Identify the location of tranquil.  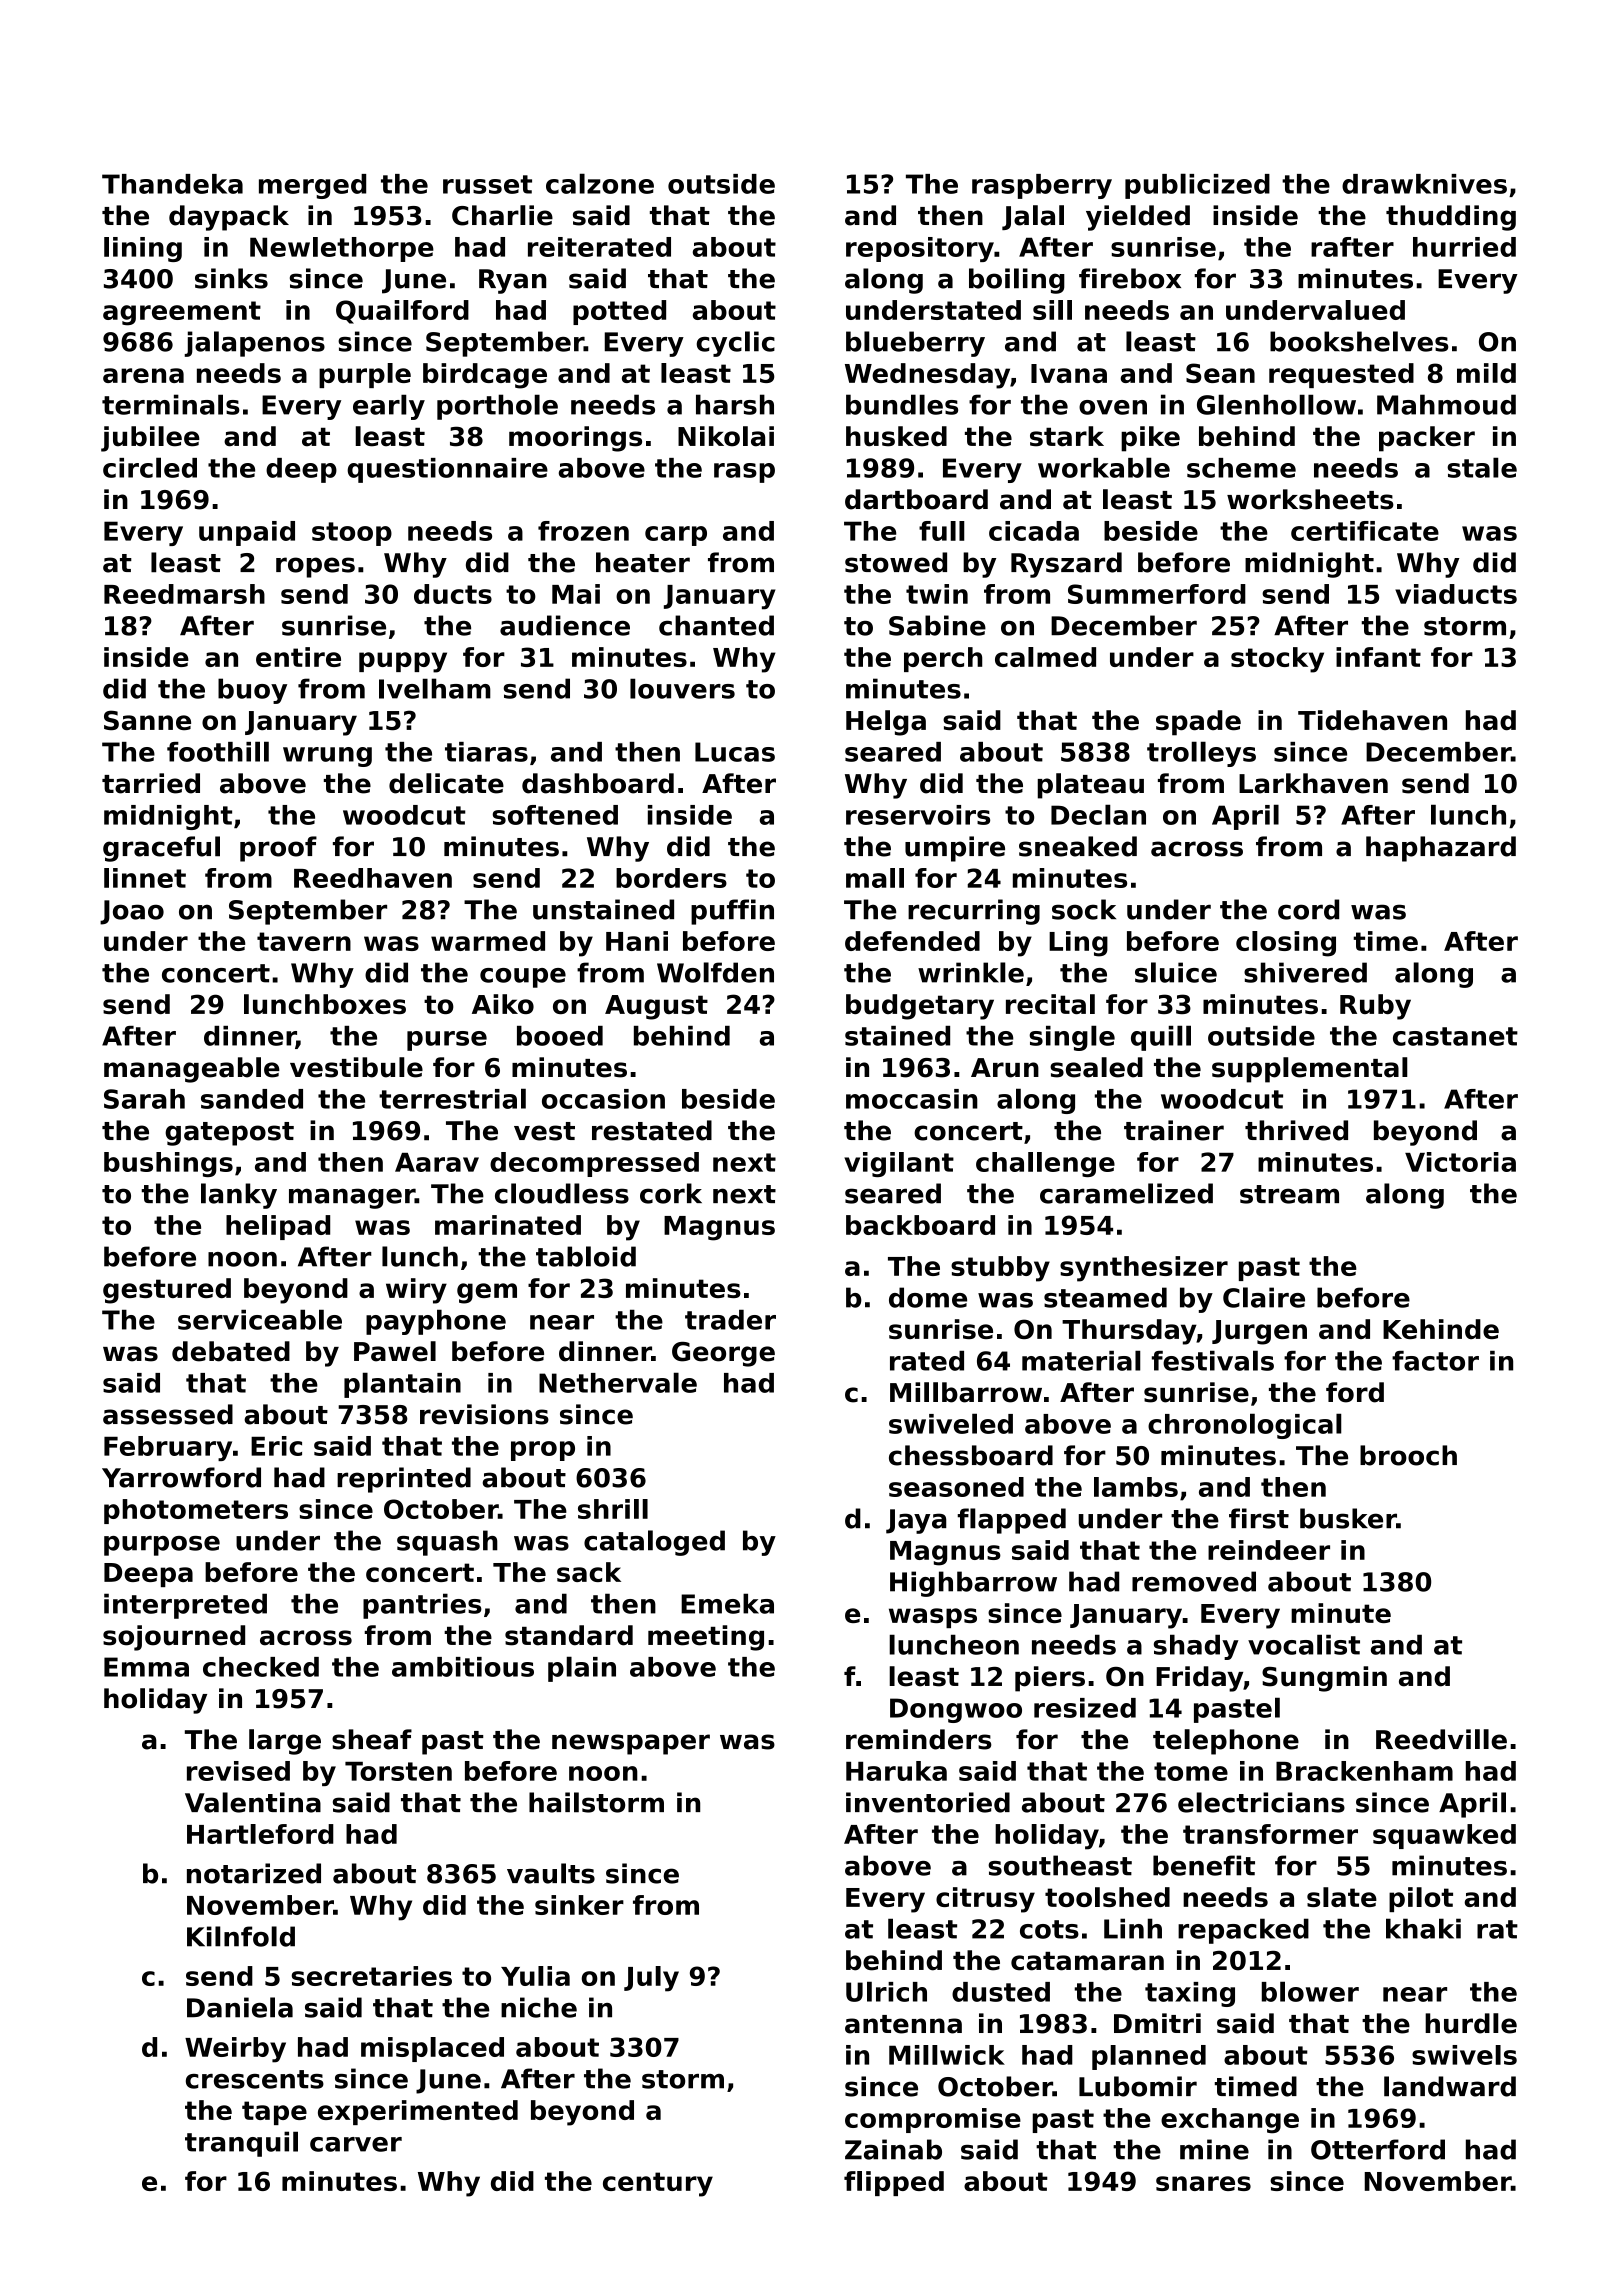
(241, 2144).
